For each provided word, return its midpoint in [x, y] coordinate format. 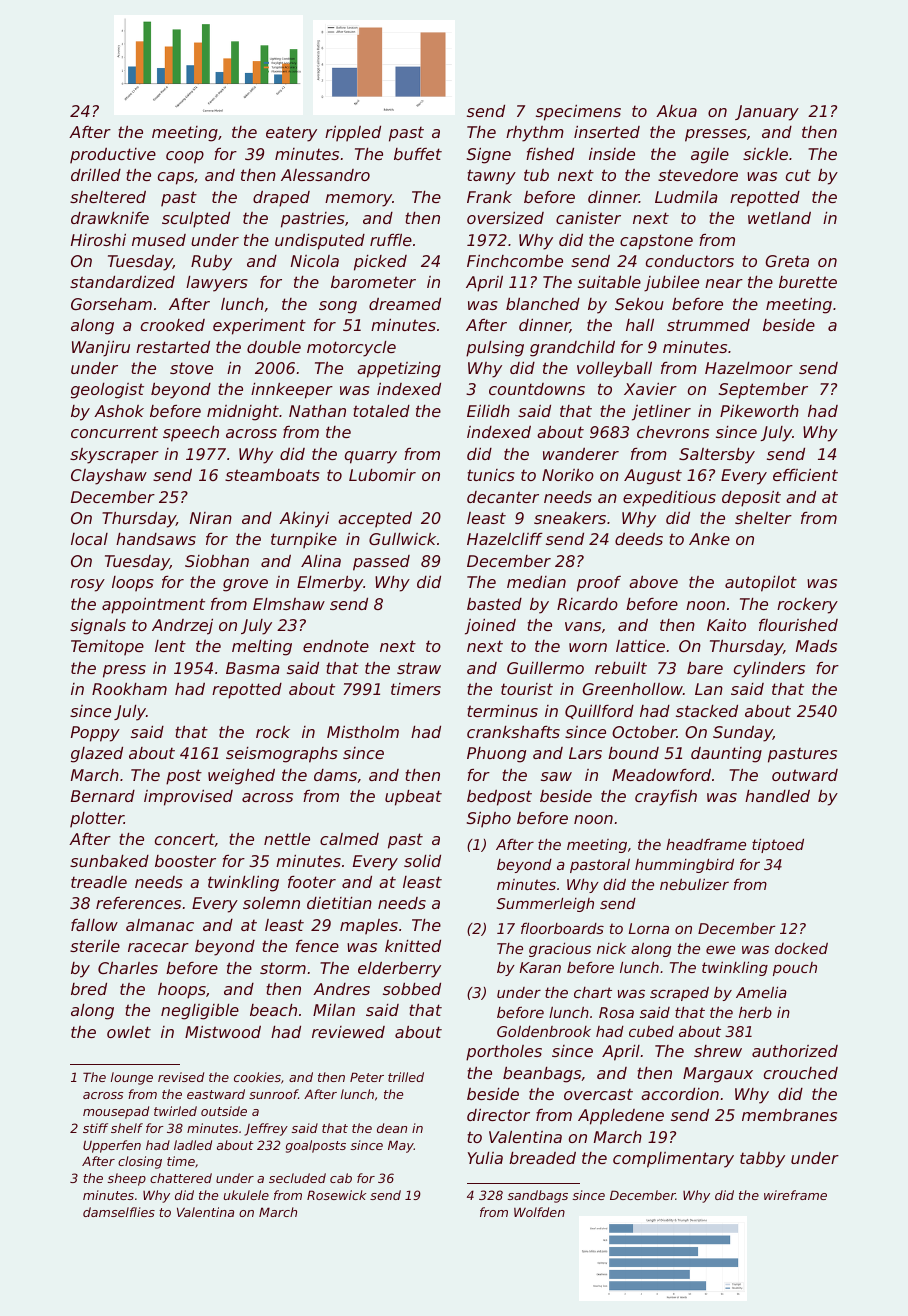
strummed [708, 325]
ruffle [391, 240]
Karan [540, 967]
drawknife [110, 218]
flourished [798, 625]
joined [490, 627]
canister [588, 218]
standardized [122, 282]
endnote [336, 646]
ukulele [246, 1195]
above [653, 582]
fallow [94, 925]
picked [380, 263]
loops [133, 584]
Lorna [649, 928]
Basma [253, 668]
